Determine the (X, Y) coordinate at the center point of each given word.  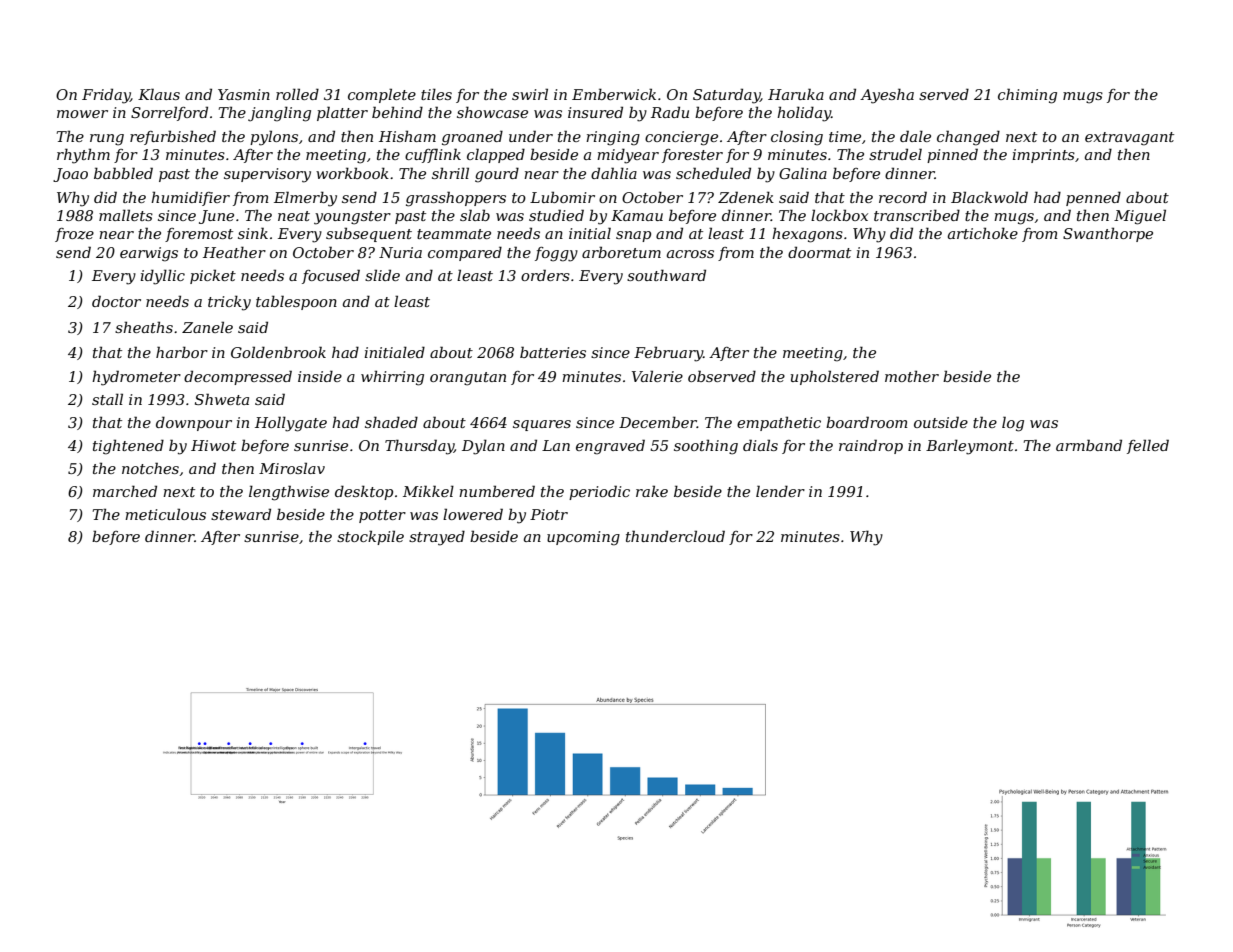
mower (82, 114)
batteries (553, 352)
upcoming (583, 538)
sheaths (144, 327)
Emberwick (614, 94)
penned (1093, 198)
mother (912, 376)
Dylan (483, 447)
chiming (1027, 96)
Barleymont (970, 447)
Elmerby (305, 199)
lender (780, 491)
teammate (454, 234)
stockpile (370, 537)
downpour (194, 423)
